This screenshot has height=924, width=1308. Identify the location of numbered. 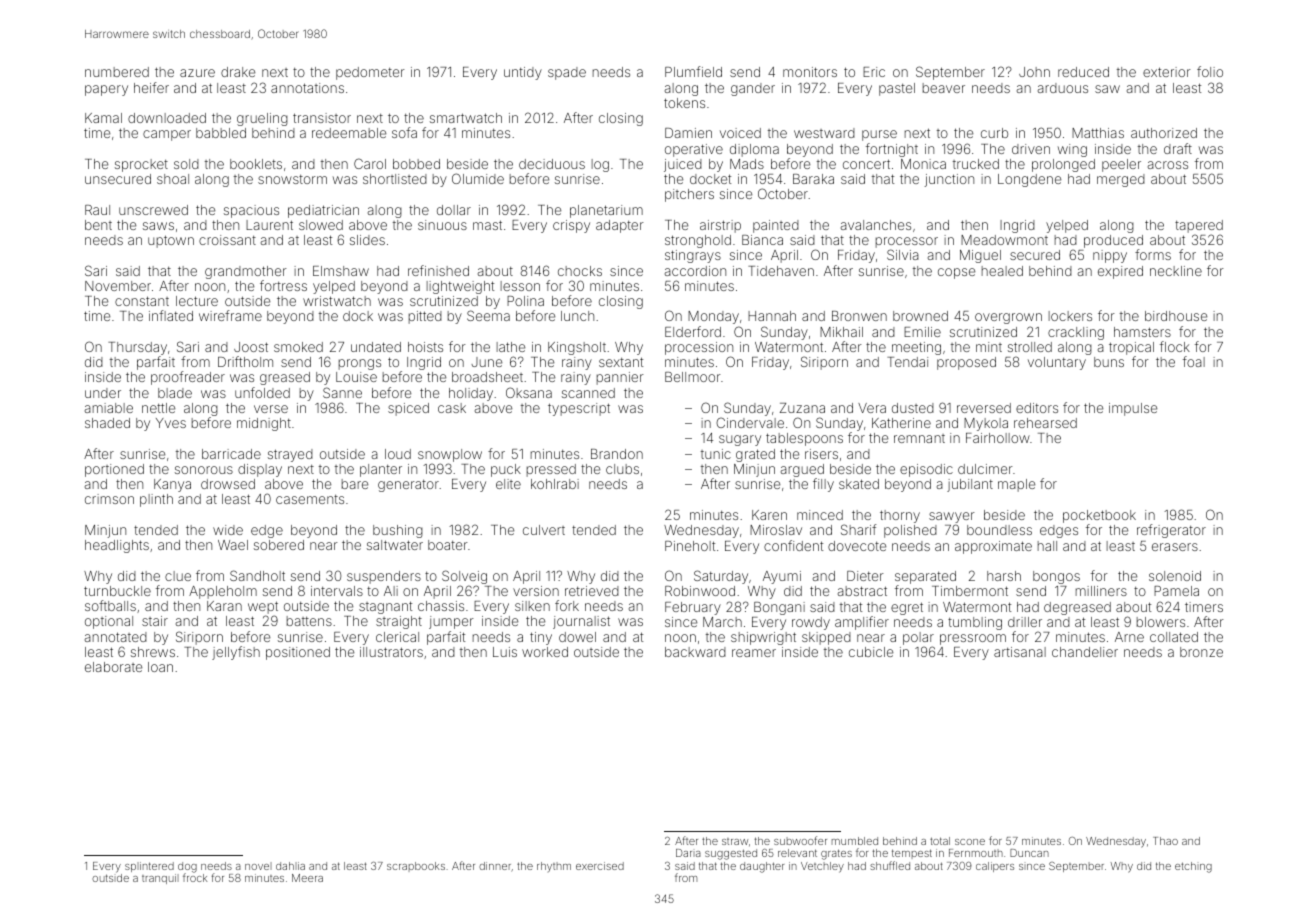
(117, 72).
